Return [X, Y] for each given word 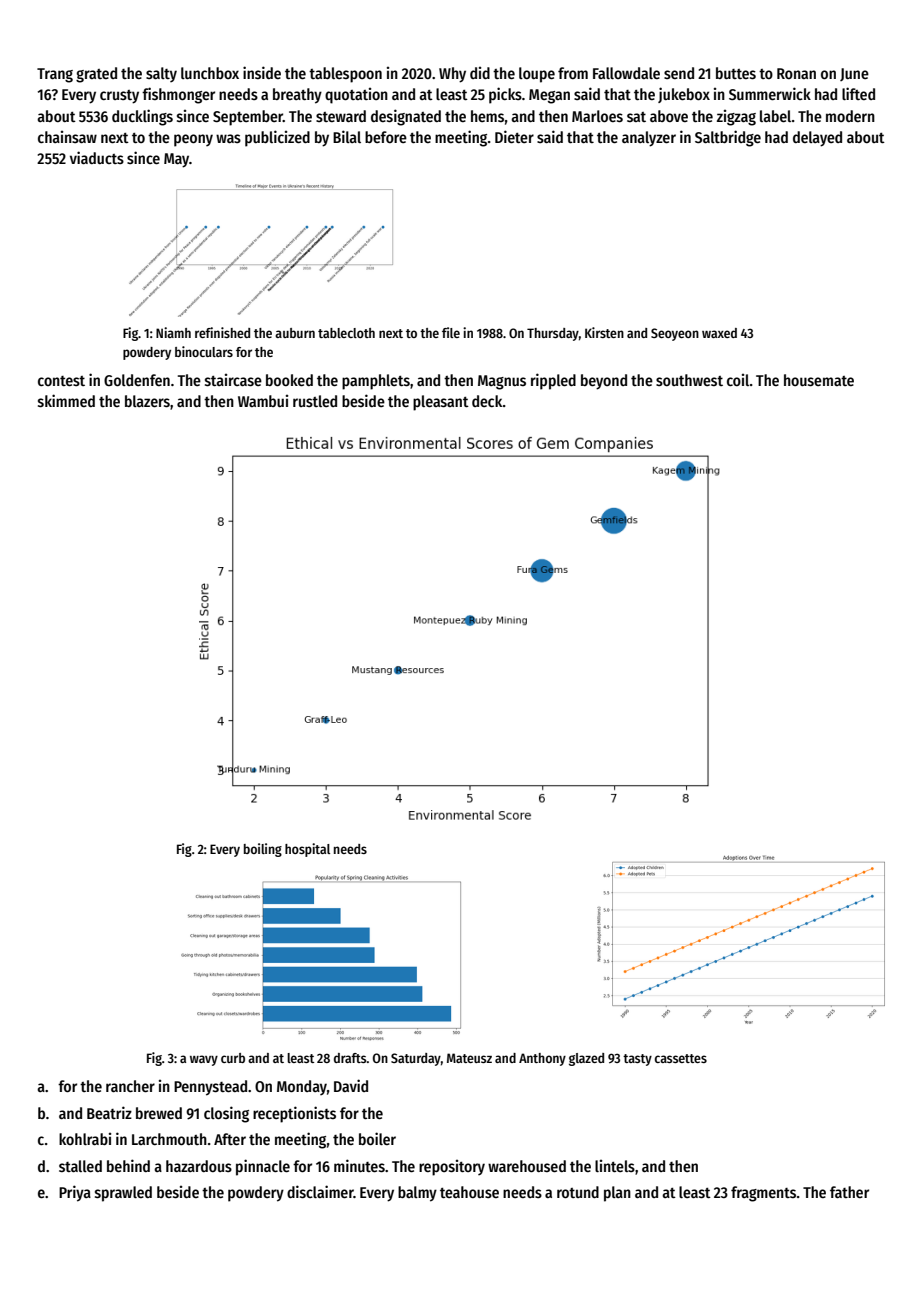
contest [61, 381]
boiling [263, 850]
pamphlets [376, 382]
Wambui [263, 401]
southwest [689, 380]
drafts [350, 1058]
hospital [307, 850]
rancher [130, 1086]
